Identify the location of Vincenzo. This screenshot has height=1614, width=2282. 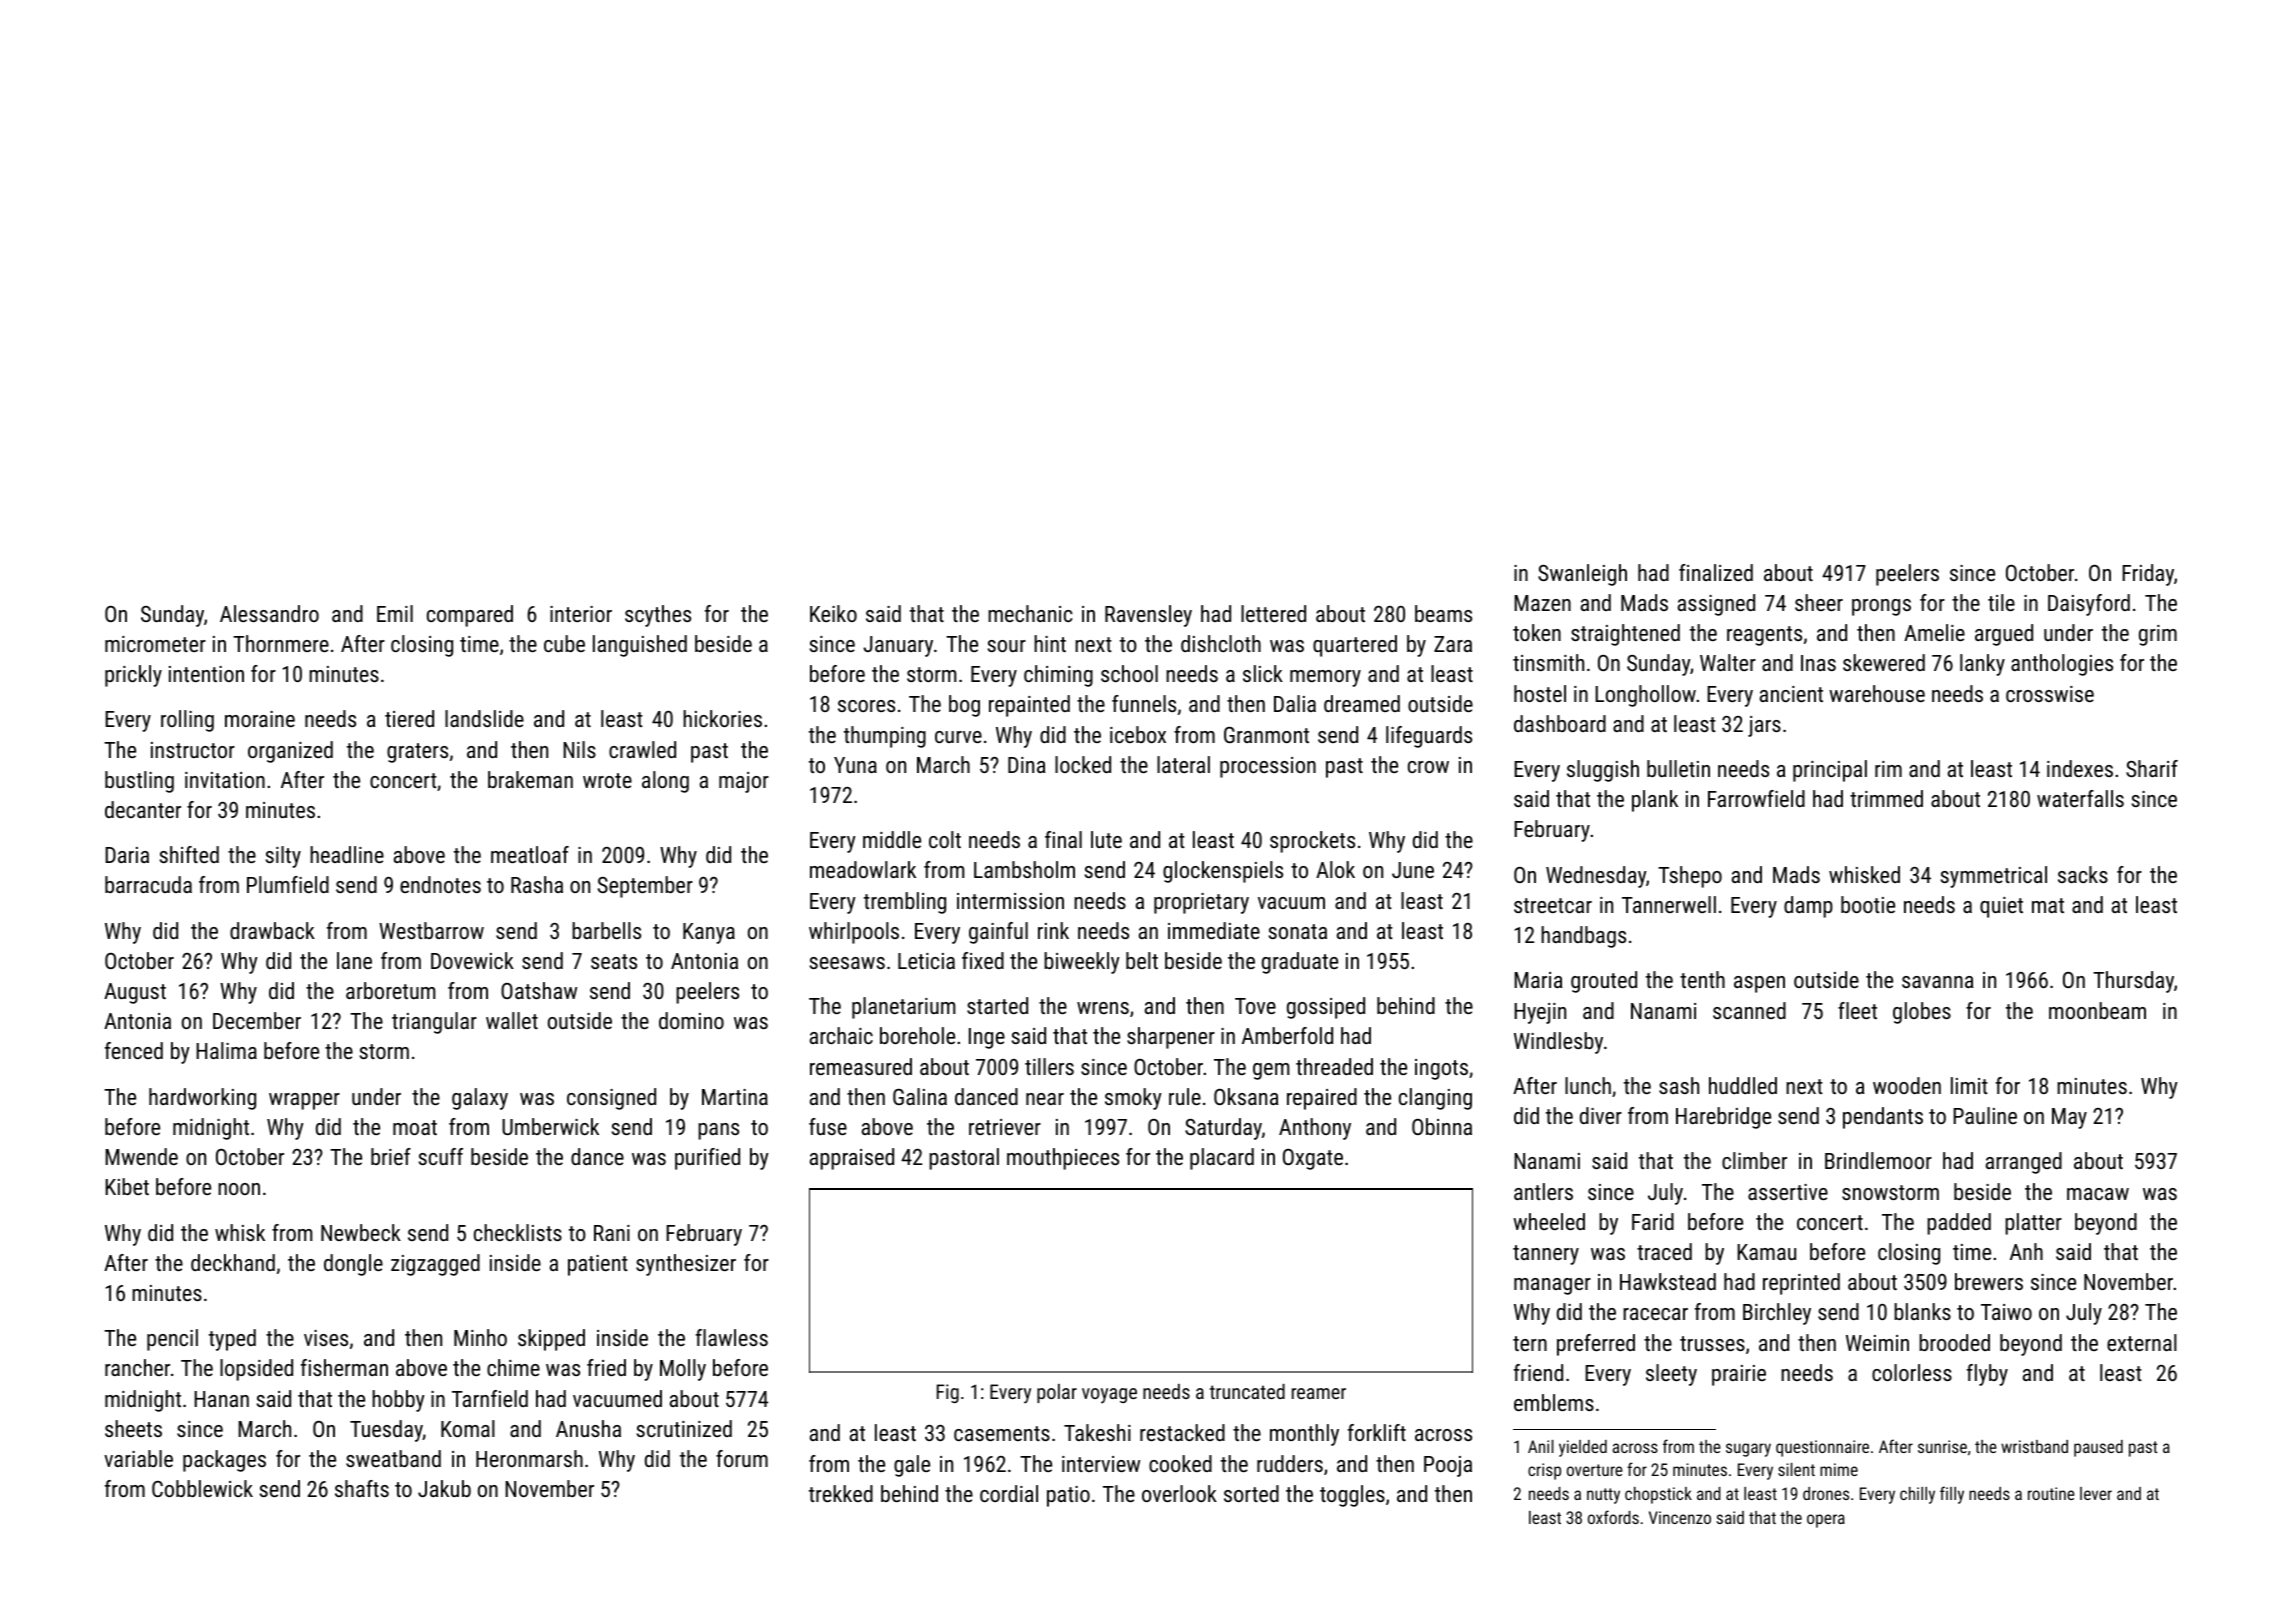
(1680, 1517).
